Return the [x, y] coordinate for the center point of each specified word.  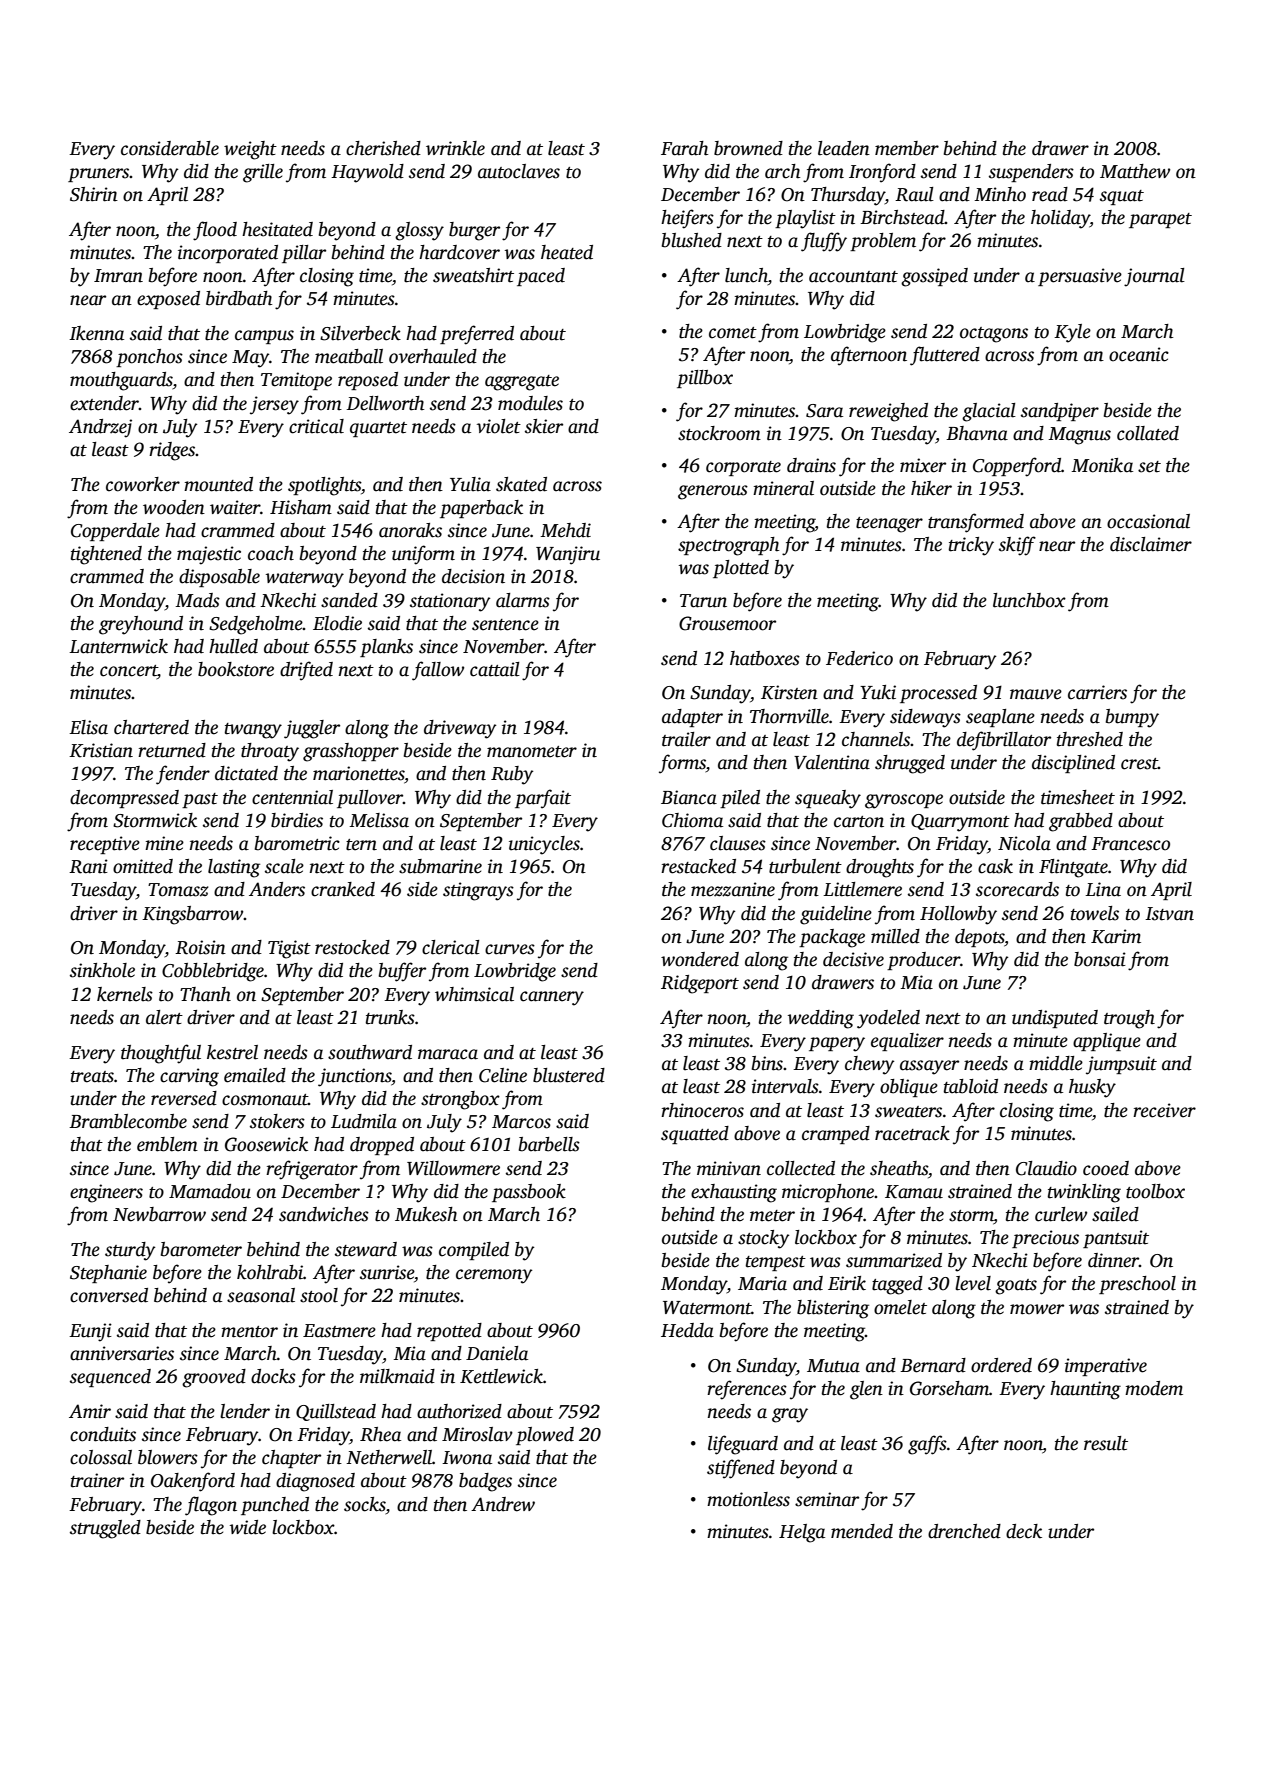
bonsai [1100, 959]
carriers [1097, 692]
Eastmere [339, 1331]
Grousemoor [727, 623]
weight [250, 150]
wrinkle [455, 148]
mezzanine [733, 889]
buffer [402, 972]
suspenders [1031, 173]
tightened [106, 555]
